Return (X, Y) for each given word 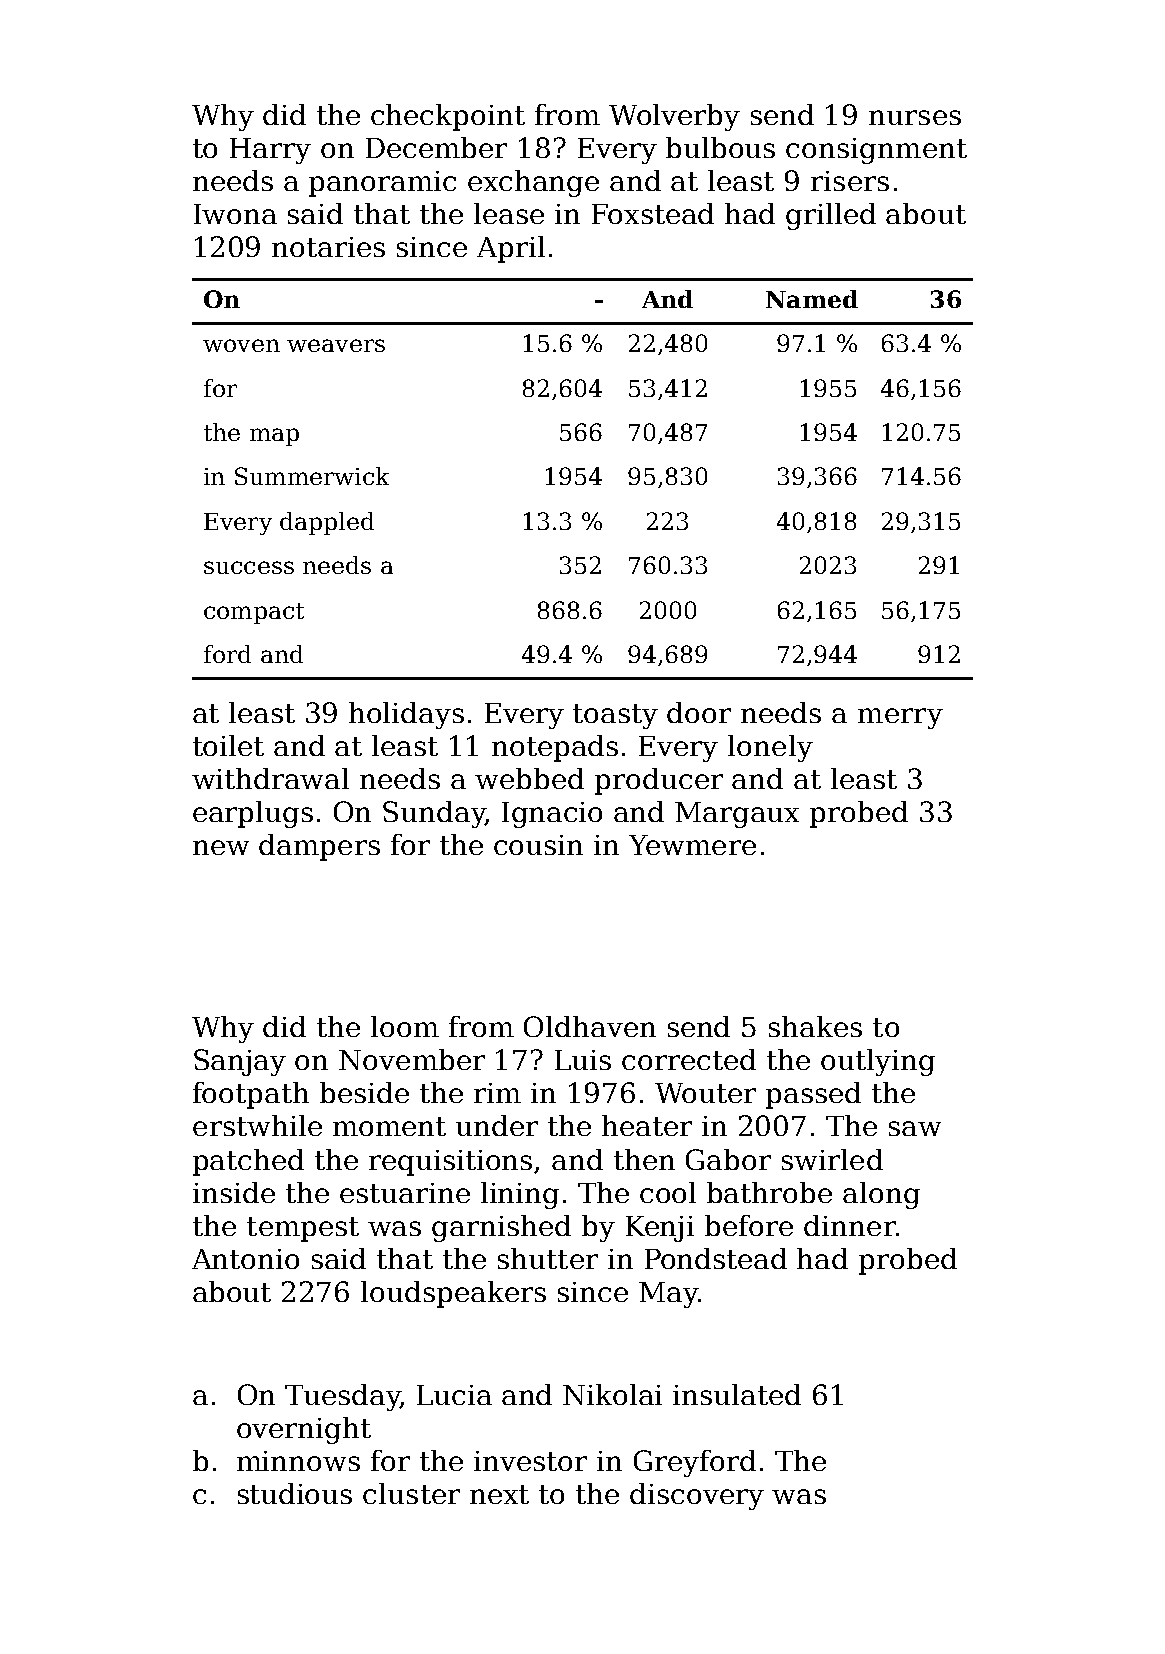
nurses (915, 117)
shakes (815, 1026)
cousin (538, 845)
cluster (411, 1493)
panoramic (382, 184)
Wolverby (674, 117)
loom (405, 1026)
